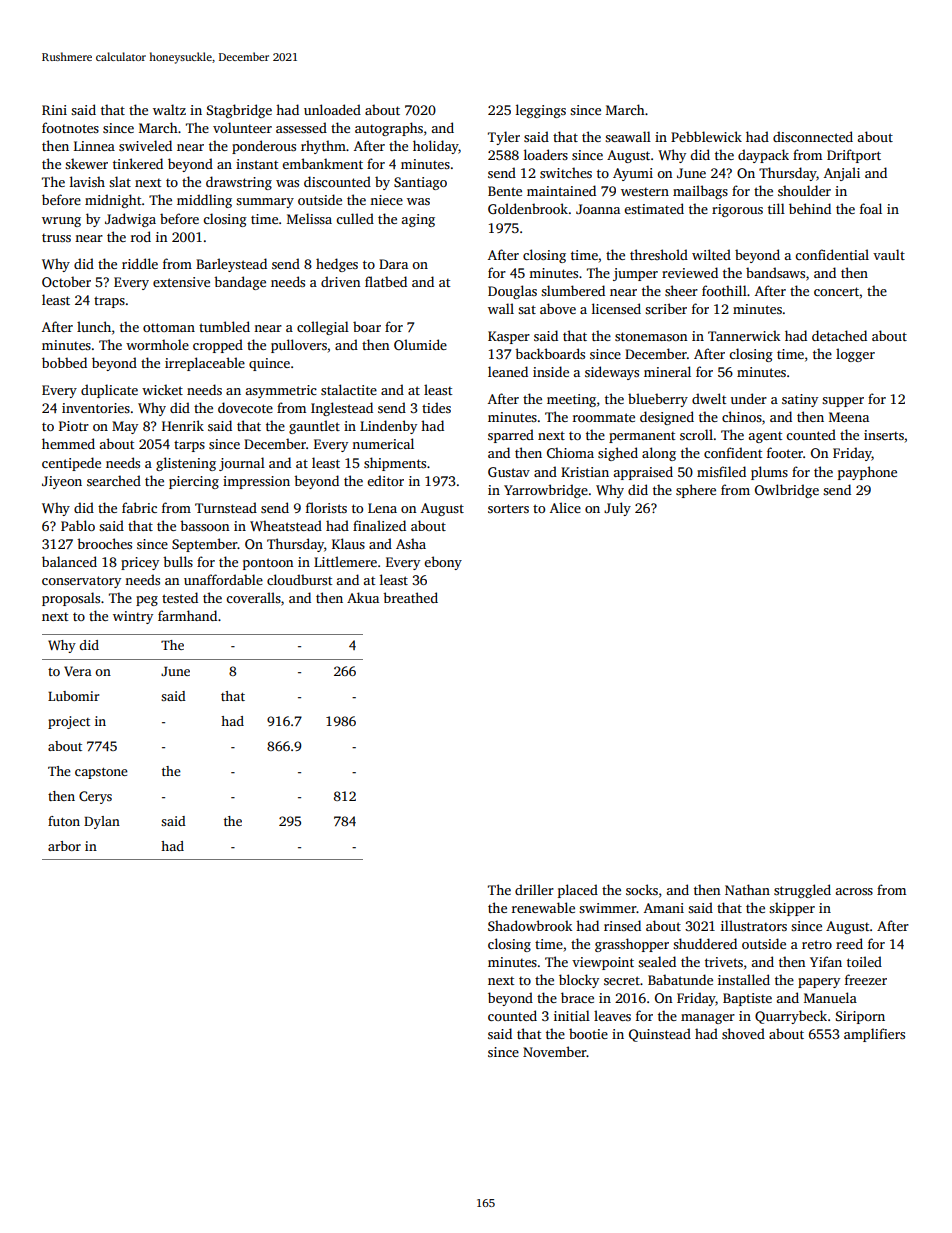 The height and width of the screenshot is (1233, 952). What do you see at coordinates (101, 773) in the screenshot?
I see `capstone` at bounding box center [101, 773].
